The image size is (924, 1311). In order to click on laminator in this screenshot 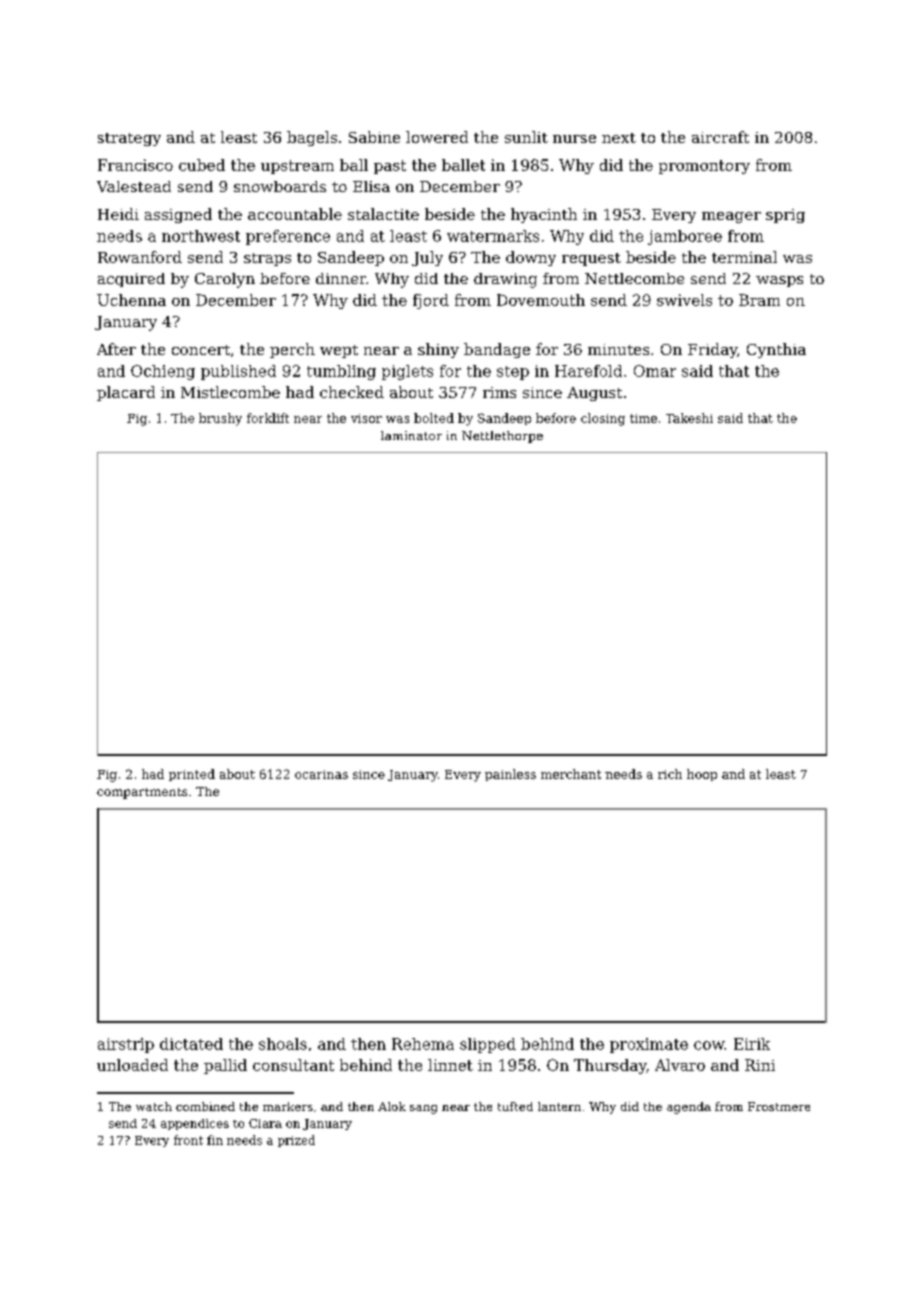, I will do `click(411, 435)`.
